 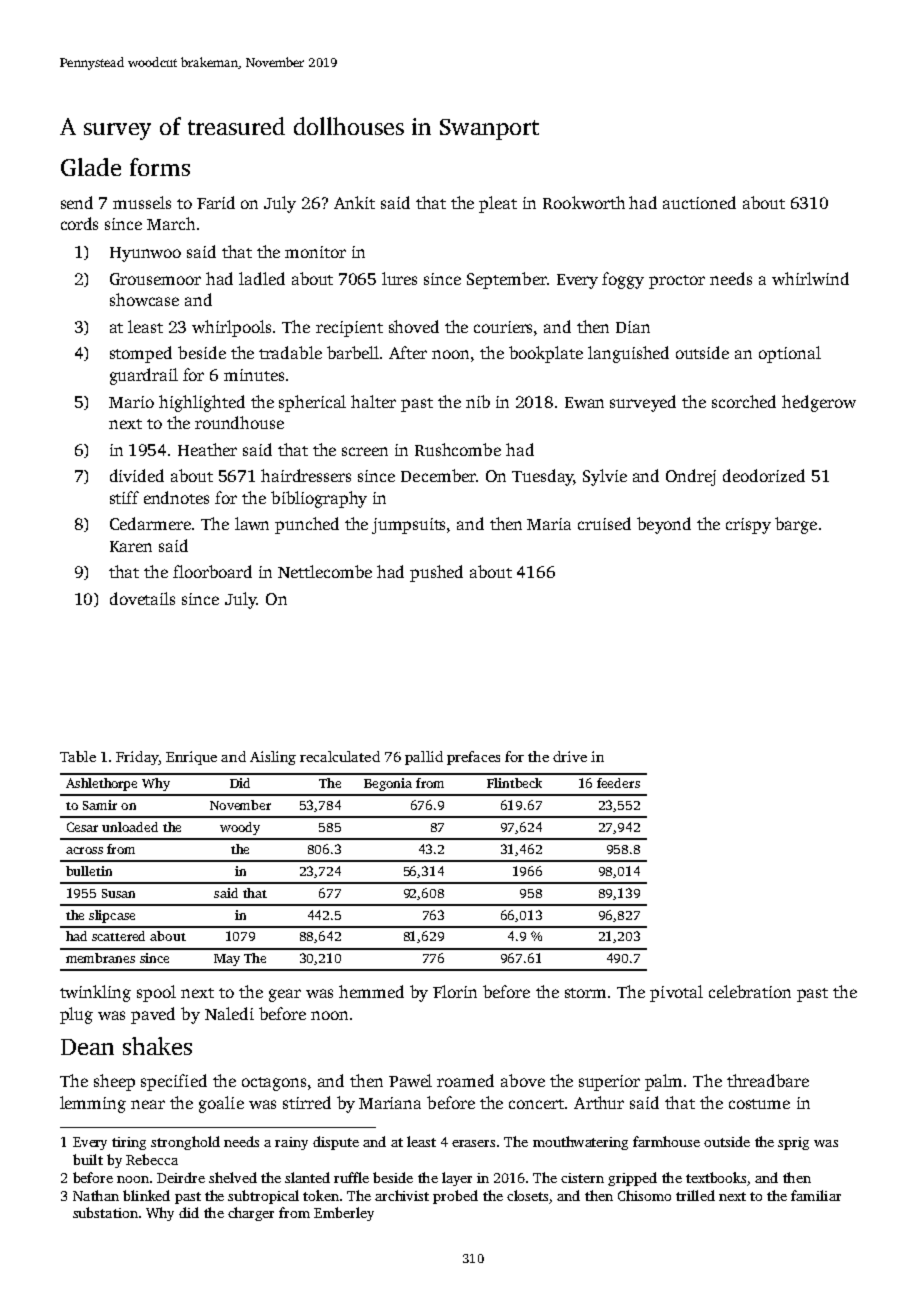 What do you see at coordinates (498, 204) in the page?
I see `pleat` at bounding box center [498, 204].
